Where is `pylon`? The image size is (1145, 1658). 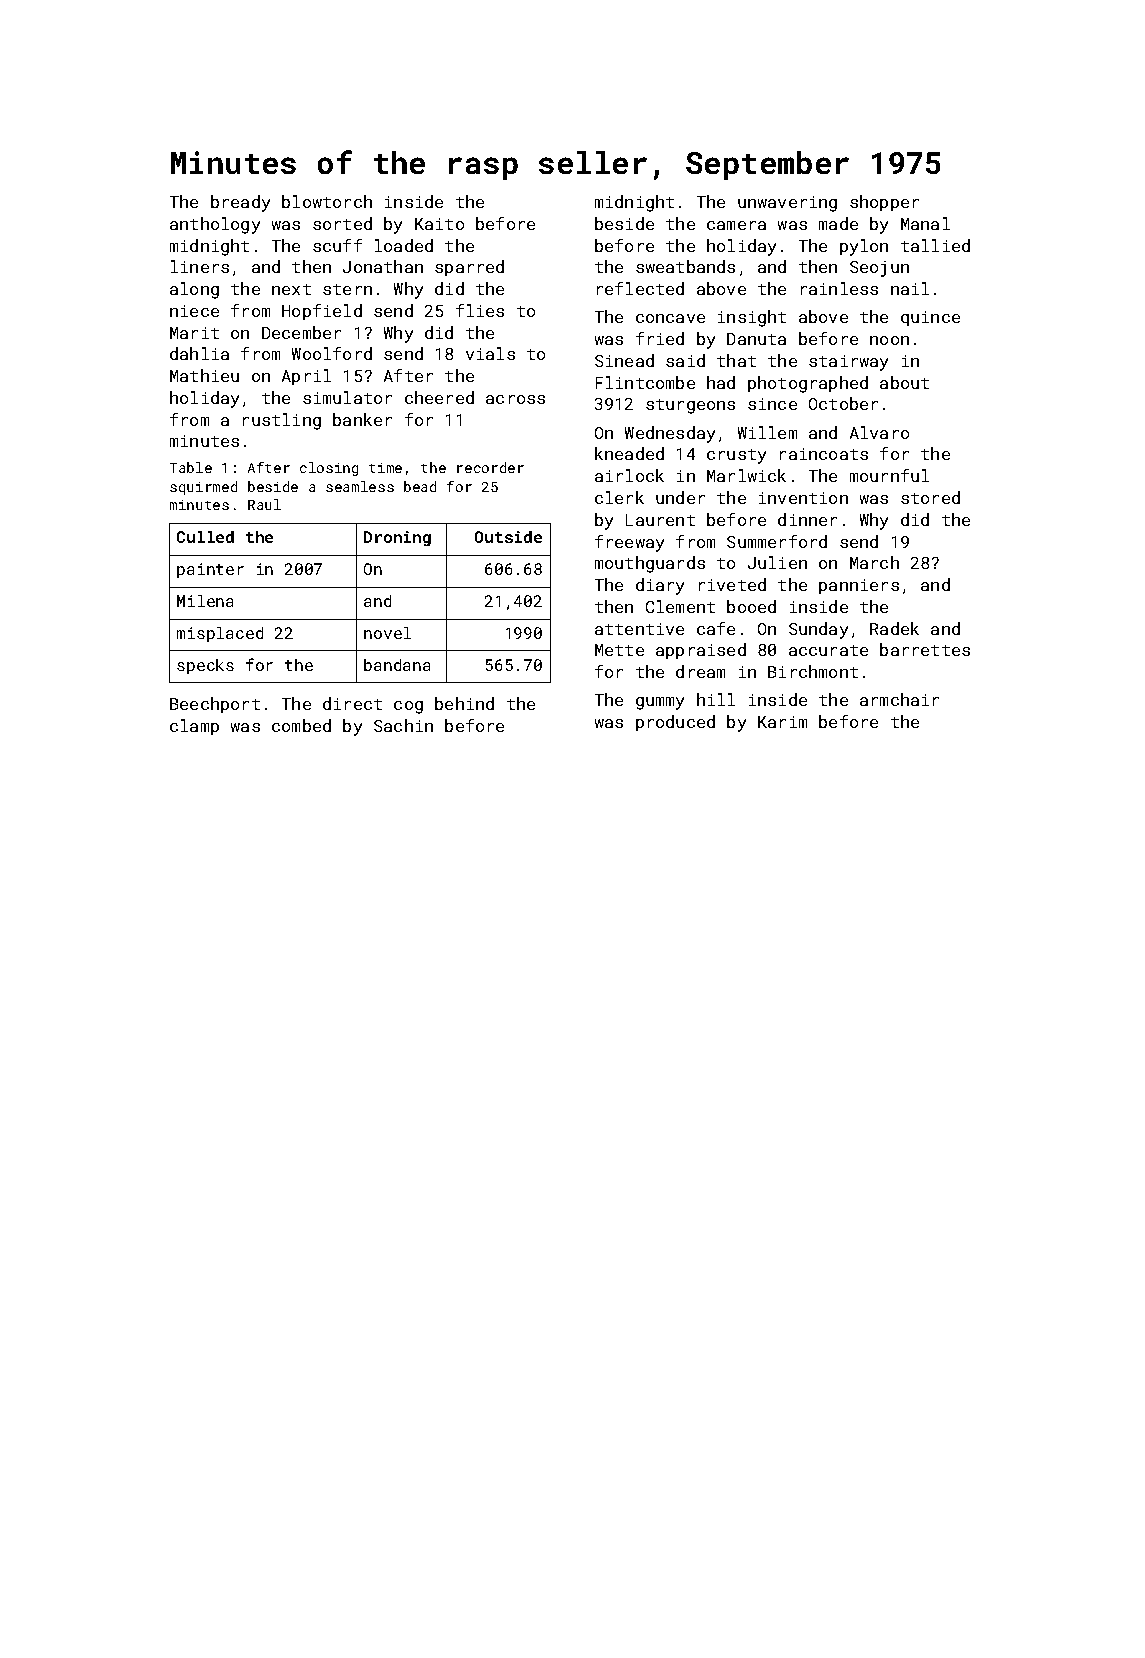 pylon is located at coordinates (864, 247).
